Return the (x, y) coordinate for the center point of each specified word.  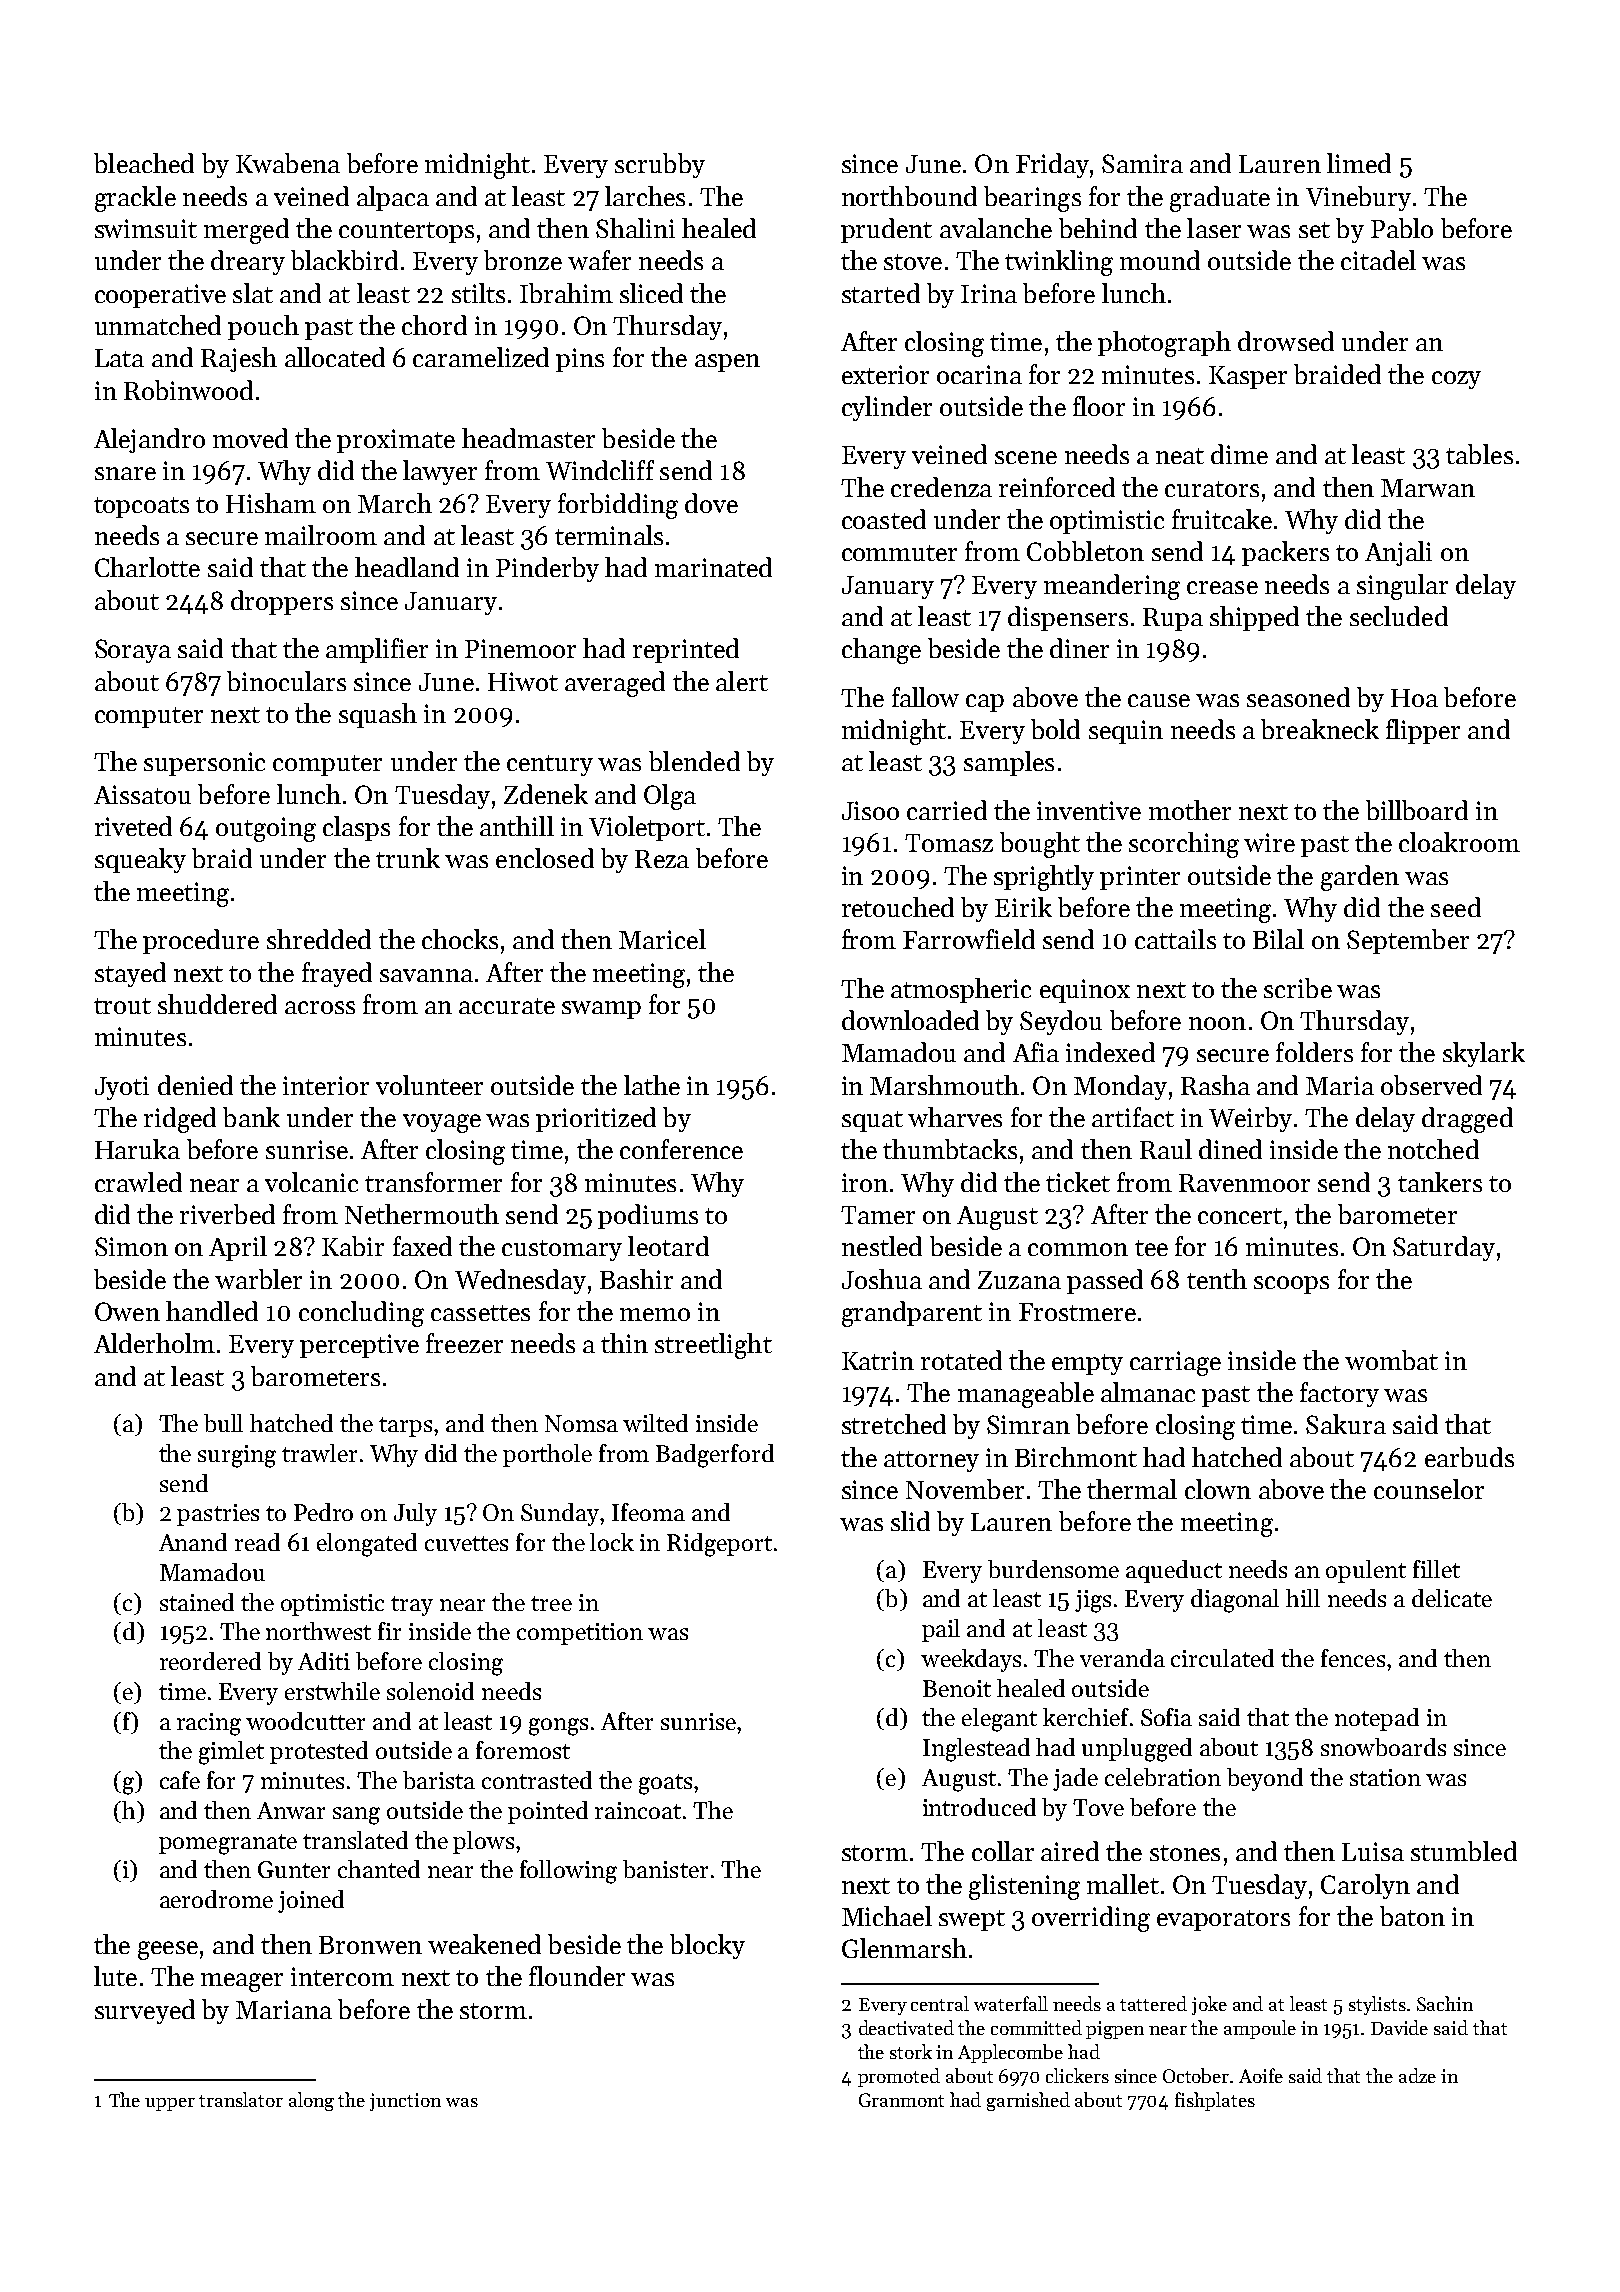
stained (197, 1602)
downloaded (910, 1020)
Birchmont (1076, 1457)
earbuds (1469, 1457)
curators (1212, 489)
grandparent (912, 1314)
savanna (426, 975)
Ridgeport (719, 1545)
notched (1433, 1149)
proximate (396, 441)
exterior (885, 374)
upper (170, 2104)
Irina (989, 293)
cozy (1456, 380)
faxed (422, 1246)
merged (246, 231)
